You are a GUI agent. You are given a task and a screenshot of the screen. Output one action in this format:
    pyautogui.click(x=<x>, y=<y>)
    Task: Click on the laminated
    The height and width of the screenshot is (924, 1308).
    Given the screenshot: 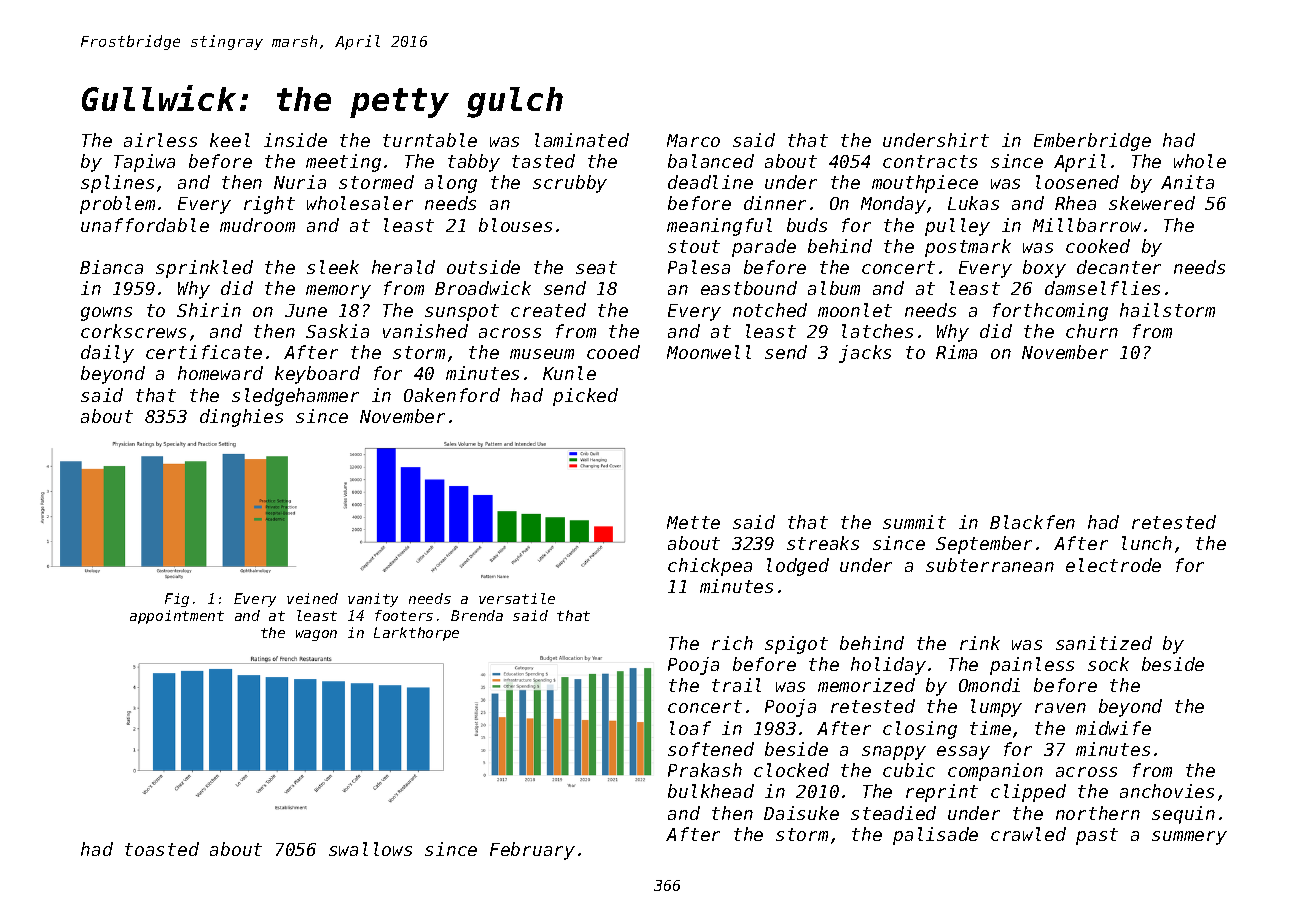 What is the action you would take?
    pyautogui.click(x=582, y=140)
